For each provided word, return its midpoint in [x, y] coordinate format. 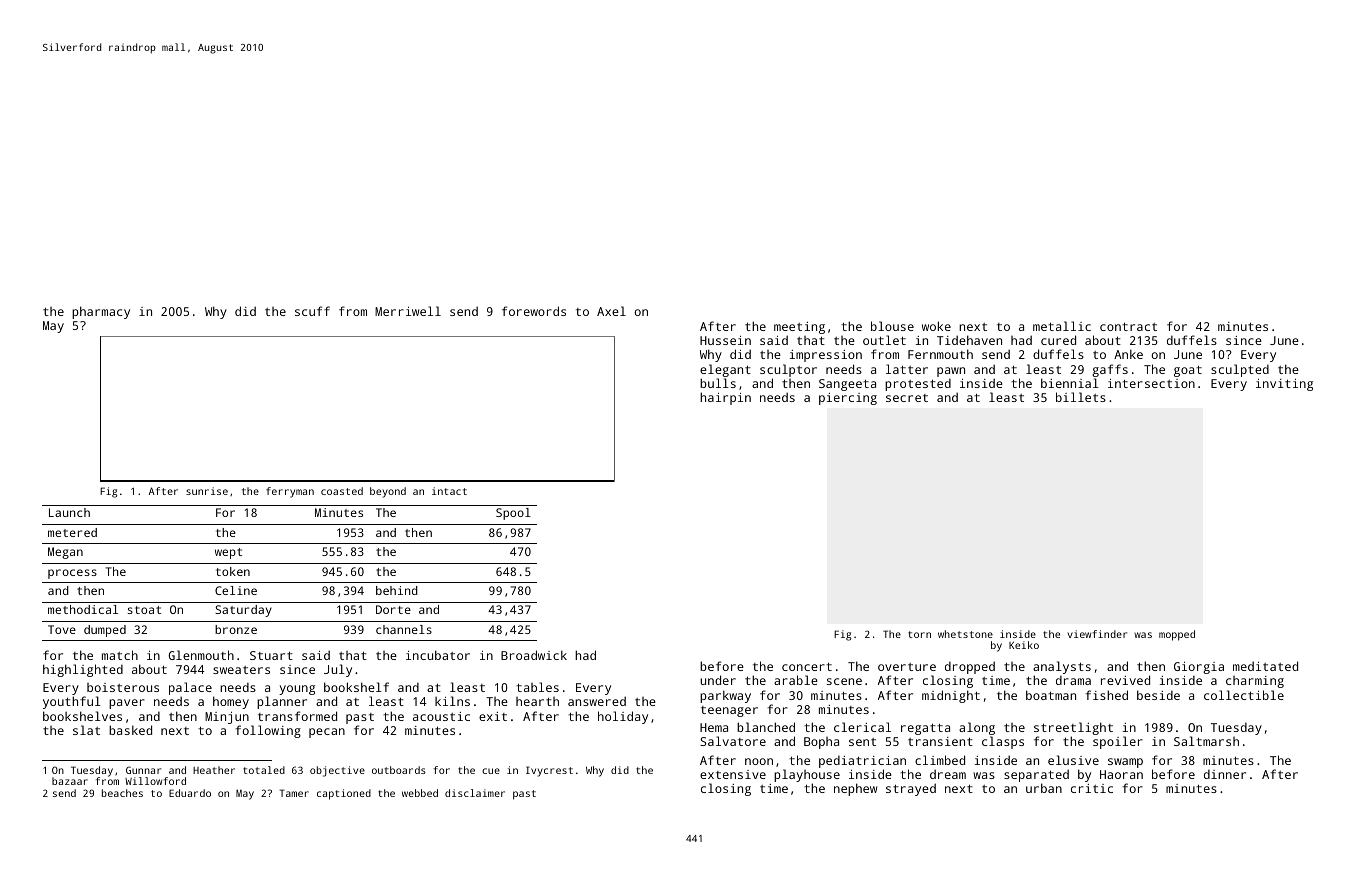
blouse [892, 326]
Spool [513, 514]
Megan [65, 553]
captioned [344, 794]
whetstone [965, 634]
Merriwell [408, 311]
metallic [1062, 326]
